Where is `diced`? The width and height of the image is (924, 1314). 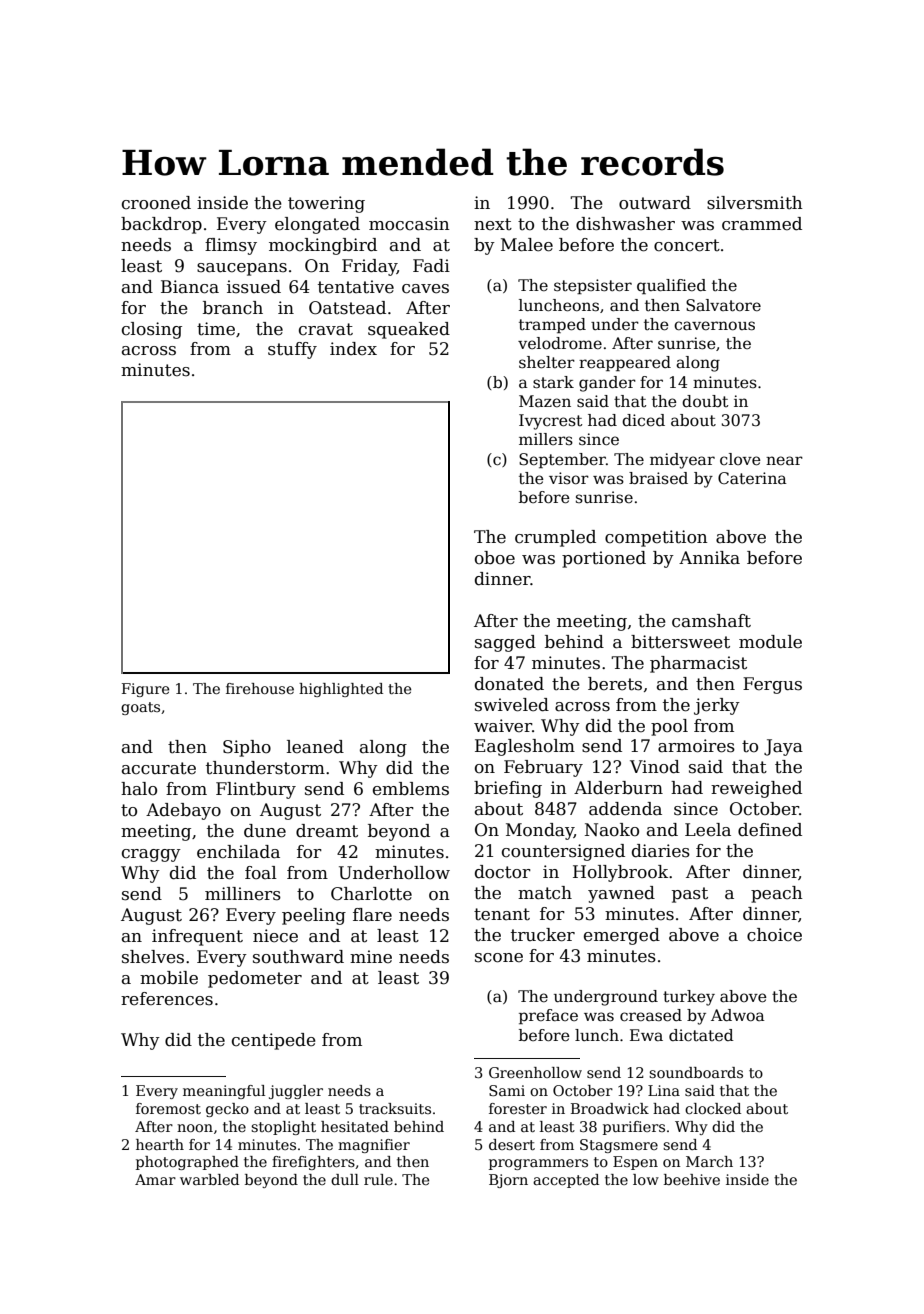 diced is located at coordinates (643, 420).
